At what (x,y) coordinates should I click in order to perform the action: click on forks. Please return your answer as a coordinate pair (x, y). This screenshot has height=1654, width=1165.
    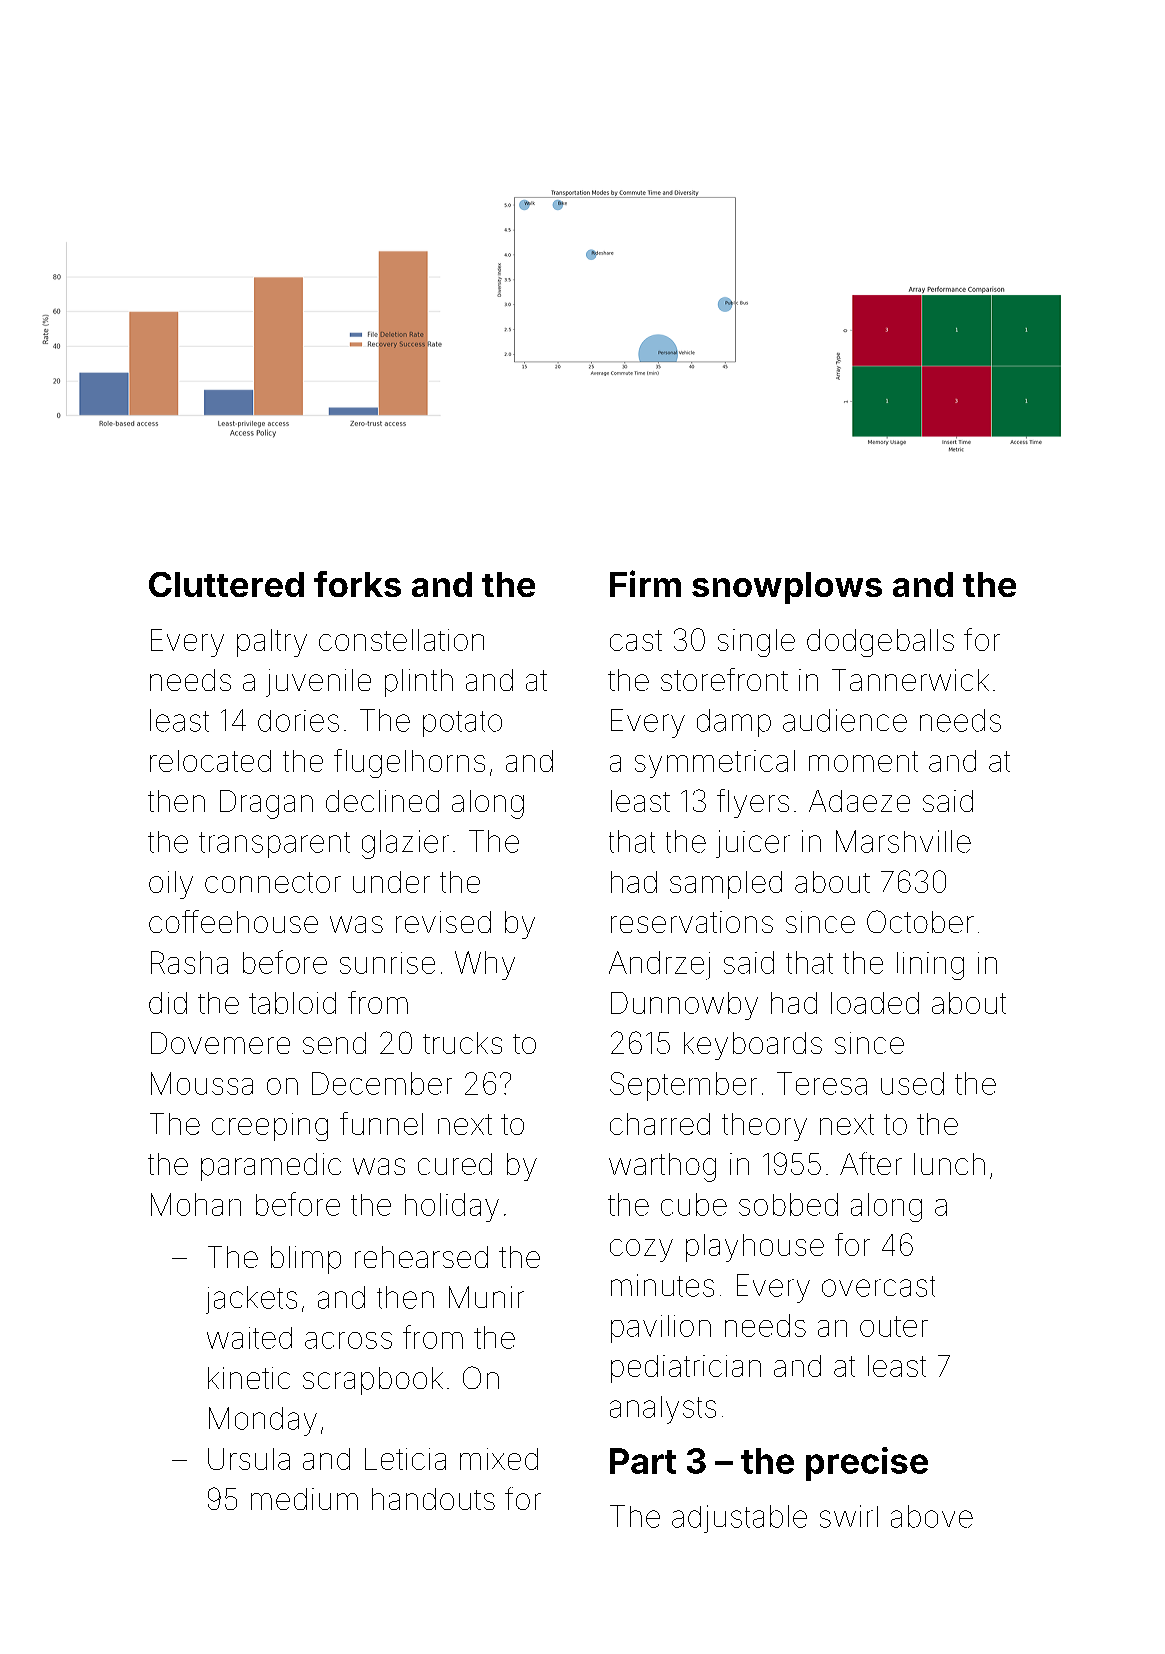
    Looking at the image, I should click on (357, 584).
